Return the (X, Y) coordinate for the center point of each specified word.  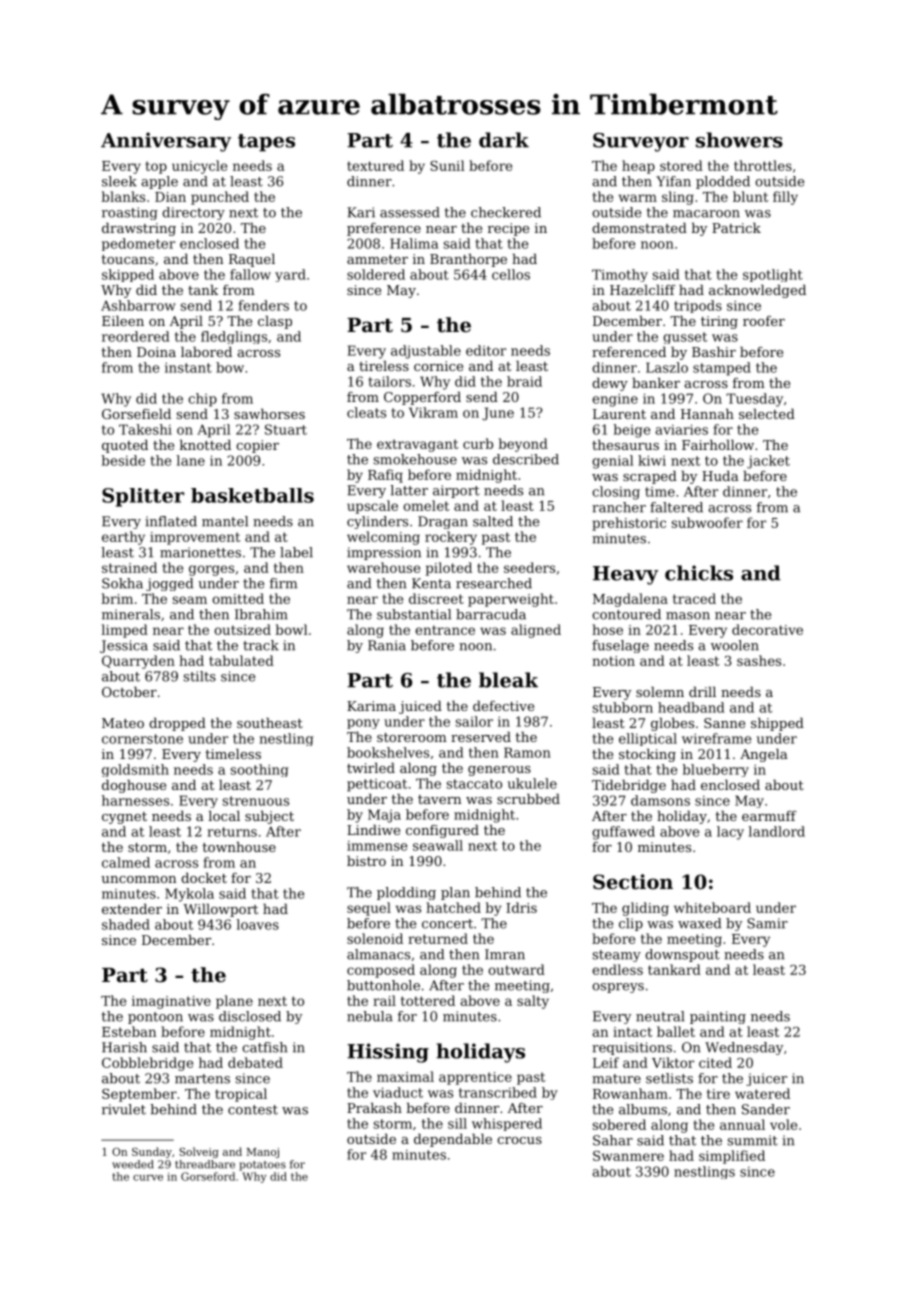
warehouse (383, 567)
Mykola (189, 895)
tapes (266, 143)
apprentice (475, 1078)
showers (739, 140)
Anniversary (166, 142)
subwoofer (707, 522)
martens (202, 1079)
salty (533, 1002)
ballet (676, 1031)
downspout (682, 955)
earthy (123, 538)
